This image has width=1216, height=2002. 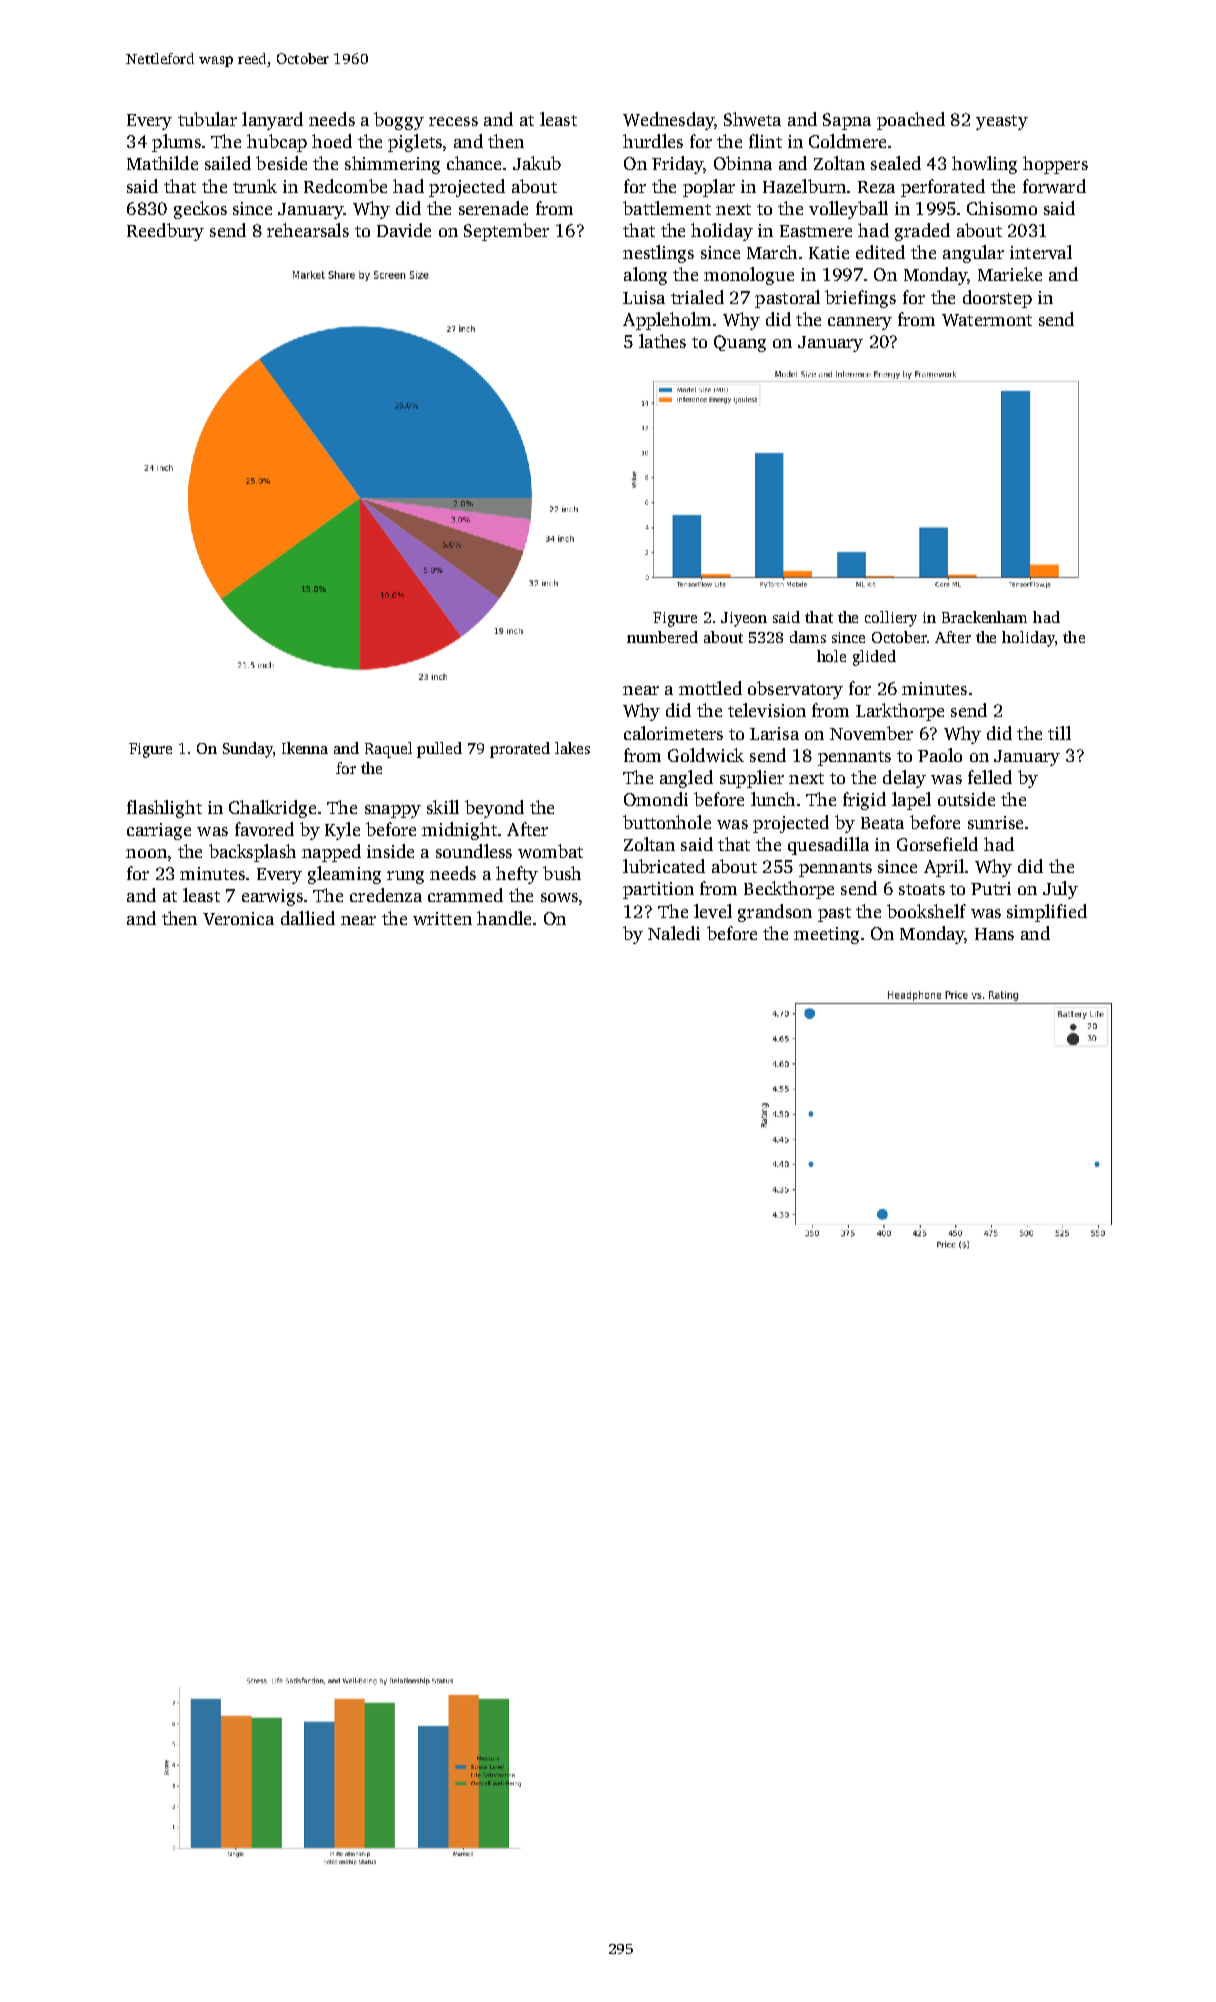 I want to click on geckos, so click(x=200, y=210).
